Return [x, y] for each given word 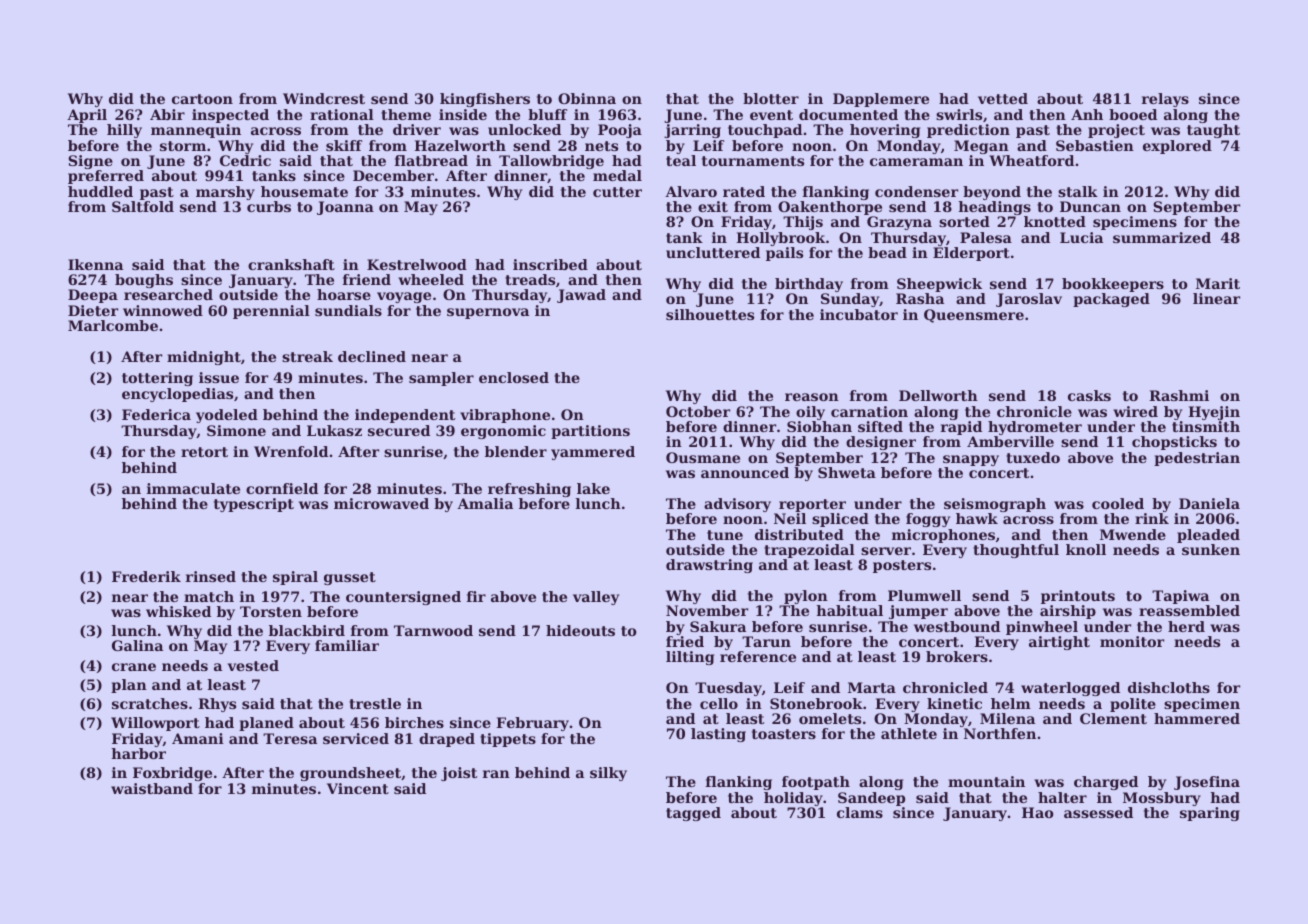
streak [307, 356]
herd [1186, 626]
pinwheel [1042, 628]
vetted [1003, 98]
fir [476, 596]
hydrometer [1035, 428]
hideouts [580, 630]
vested [253, 665]
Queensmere [974, 316]
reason [812, 397]
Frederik [146, 576]
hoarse [344, 294]
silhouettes [710, 314]
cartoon [202, 99]
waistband [152, 788]
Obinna [587, 98]
